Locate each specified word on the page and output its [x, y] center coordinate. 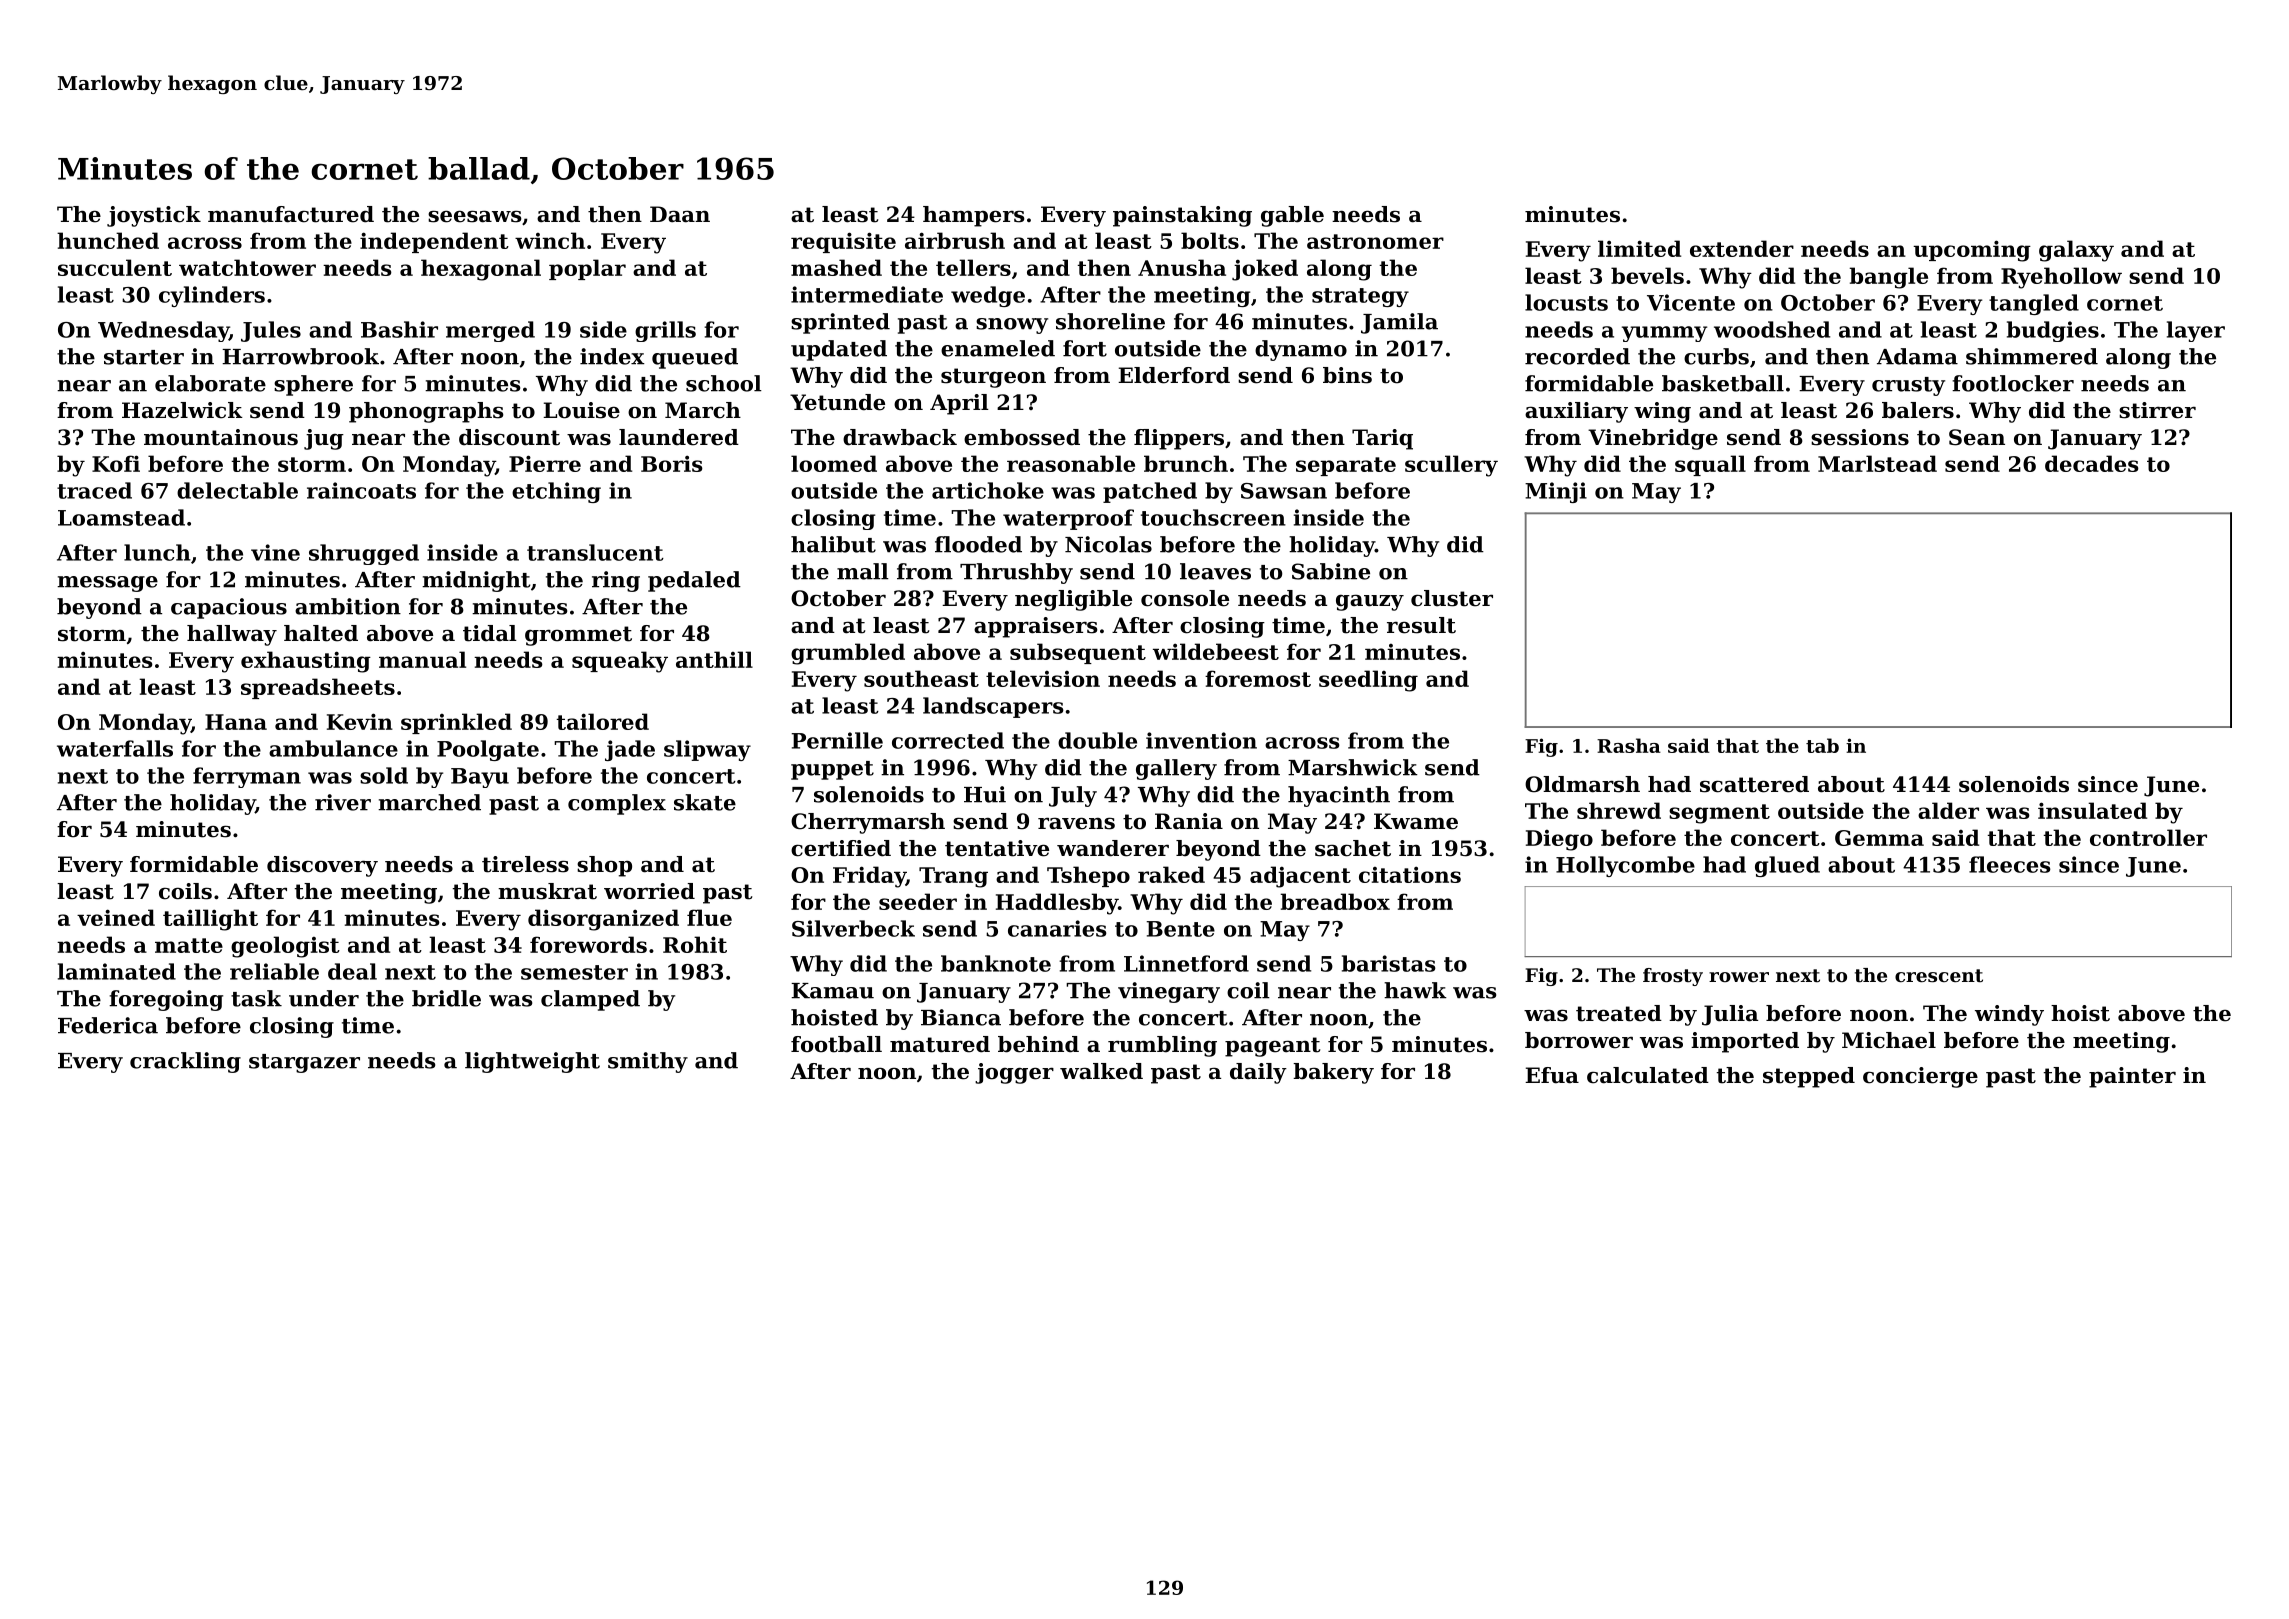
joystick [154, 216]
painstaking [1182, 216]
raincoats [361, 490]
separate [1346, 466]
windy [2009, 1015]
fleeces [2010, 864]
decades [2092, 463]
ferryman [247, 777]
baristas [1389, 963]
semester [574, 972]
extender [1742, 248]
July [1073, 796]
